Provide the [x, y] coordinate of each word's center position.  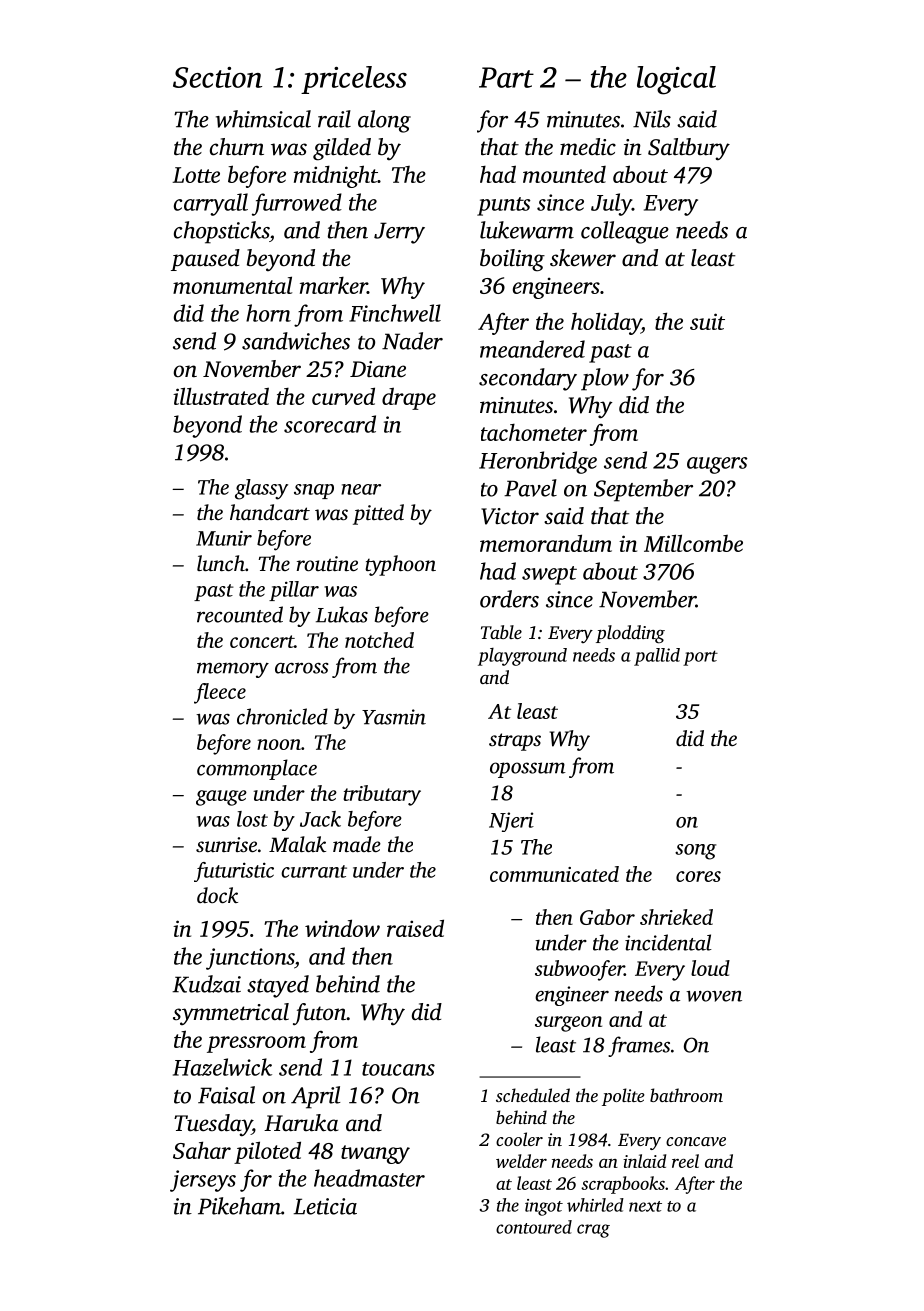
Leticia [325, 1206]
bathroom [686, 1095]
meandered [532, 349]
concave [696, 1141]
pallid [657, 657]
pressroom [256, 1044]
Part [506, 77]
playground [522, 657]
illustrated [221, 396]
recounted [240, 614]
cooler [519, 1139]
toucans [398, 1069]
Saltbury [689, 149]
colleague [625, 232]
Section [217, 77]
